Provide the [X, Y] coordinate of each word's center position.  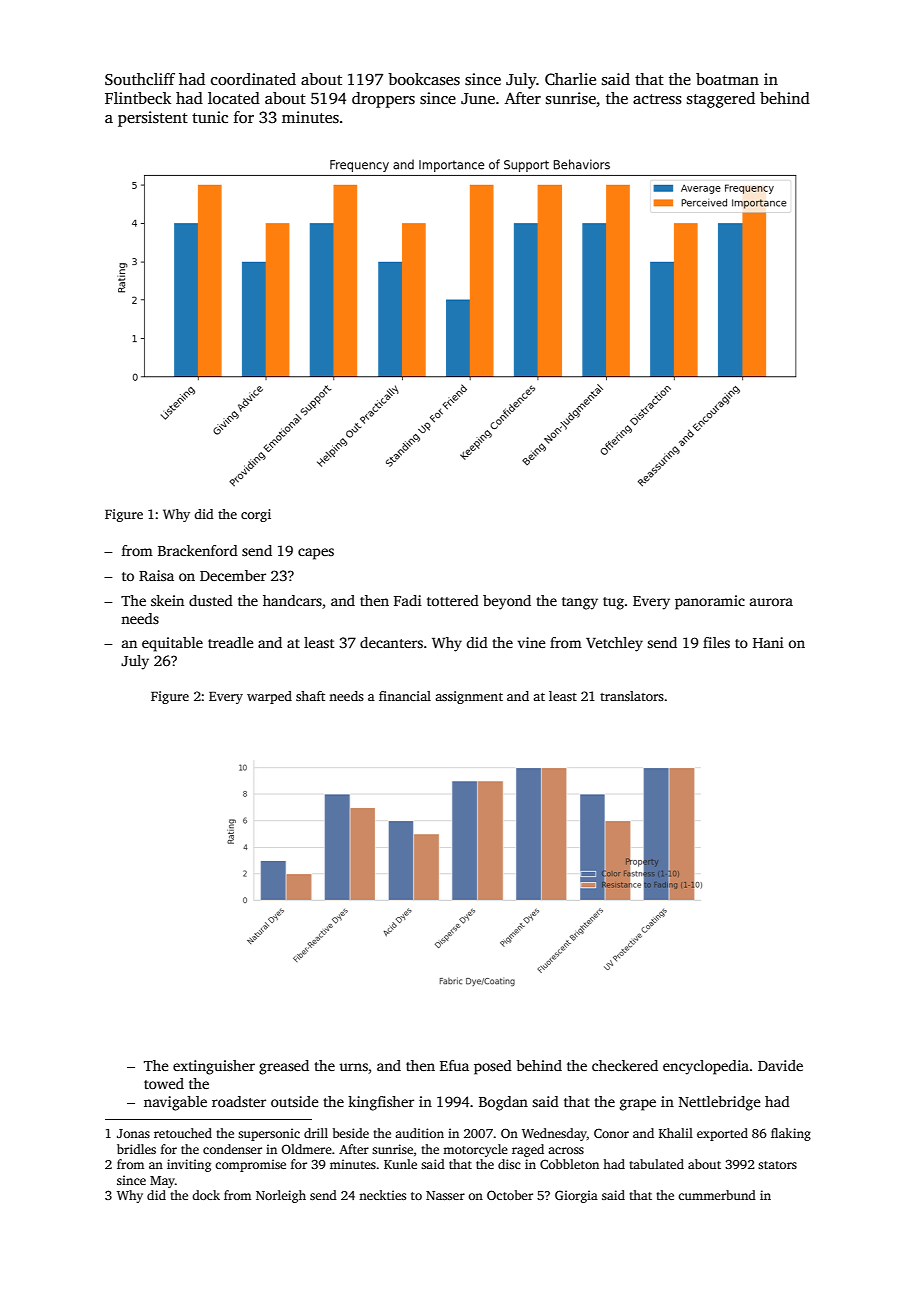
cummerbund [717, 1195]
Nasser [445, 1195]
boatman [727, 79]
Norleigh [281, 1196]
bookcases [424, 79]
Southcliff [140, 79]
